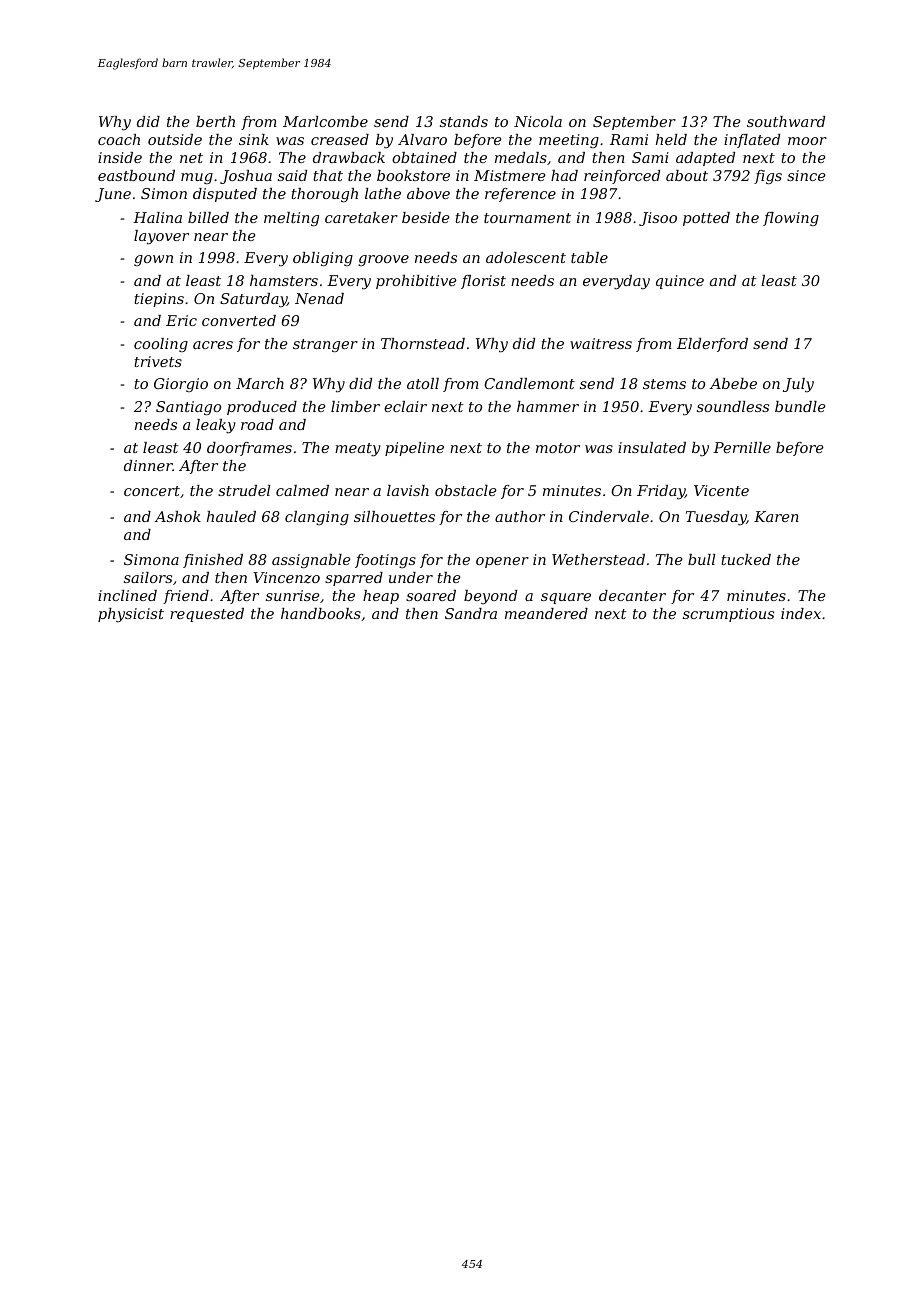 This screenshot has width=924, height=1308. What do you see at coordinates (408, 490) in the screenshot?
I see `lavish` at bounding box center [408, 490].
